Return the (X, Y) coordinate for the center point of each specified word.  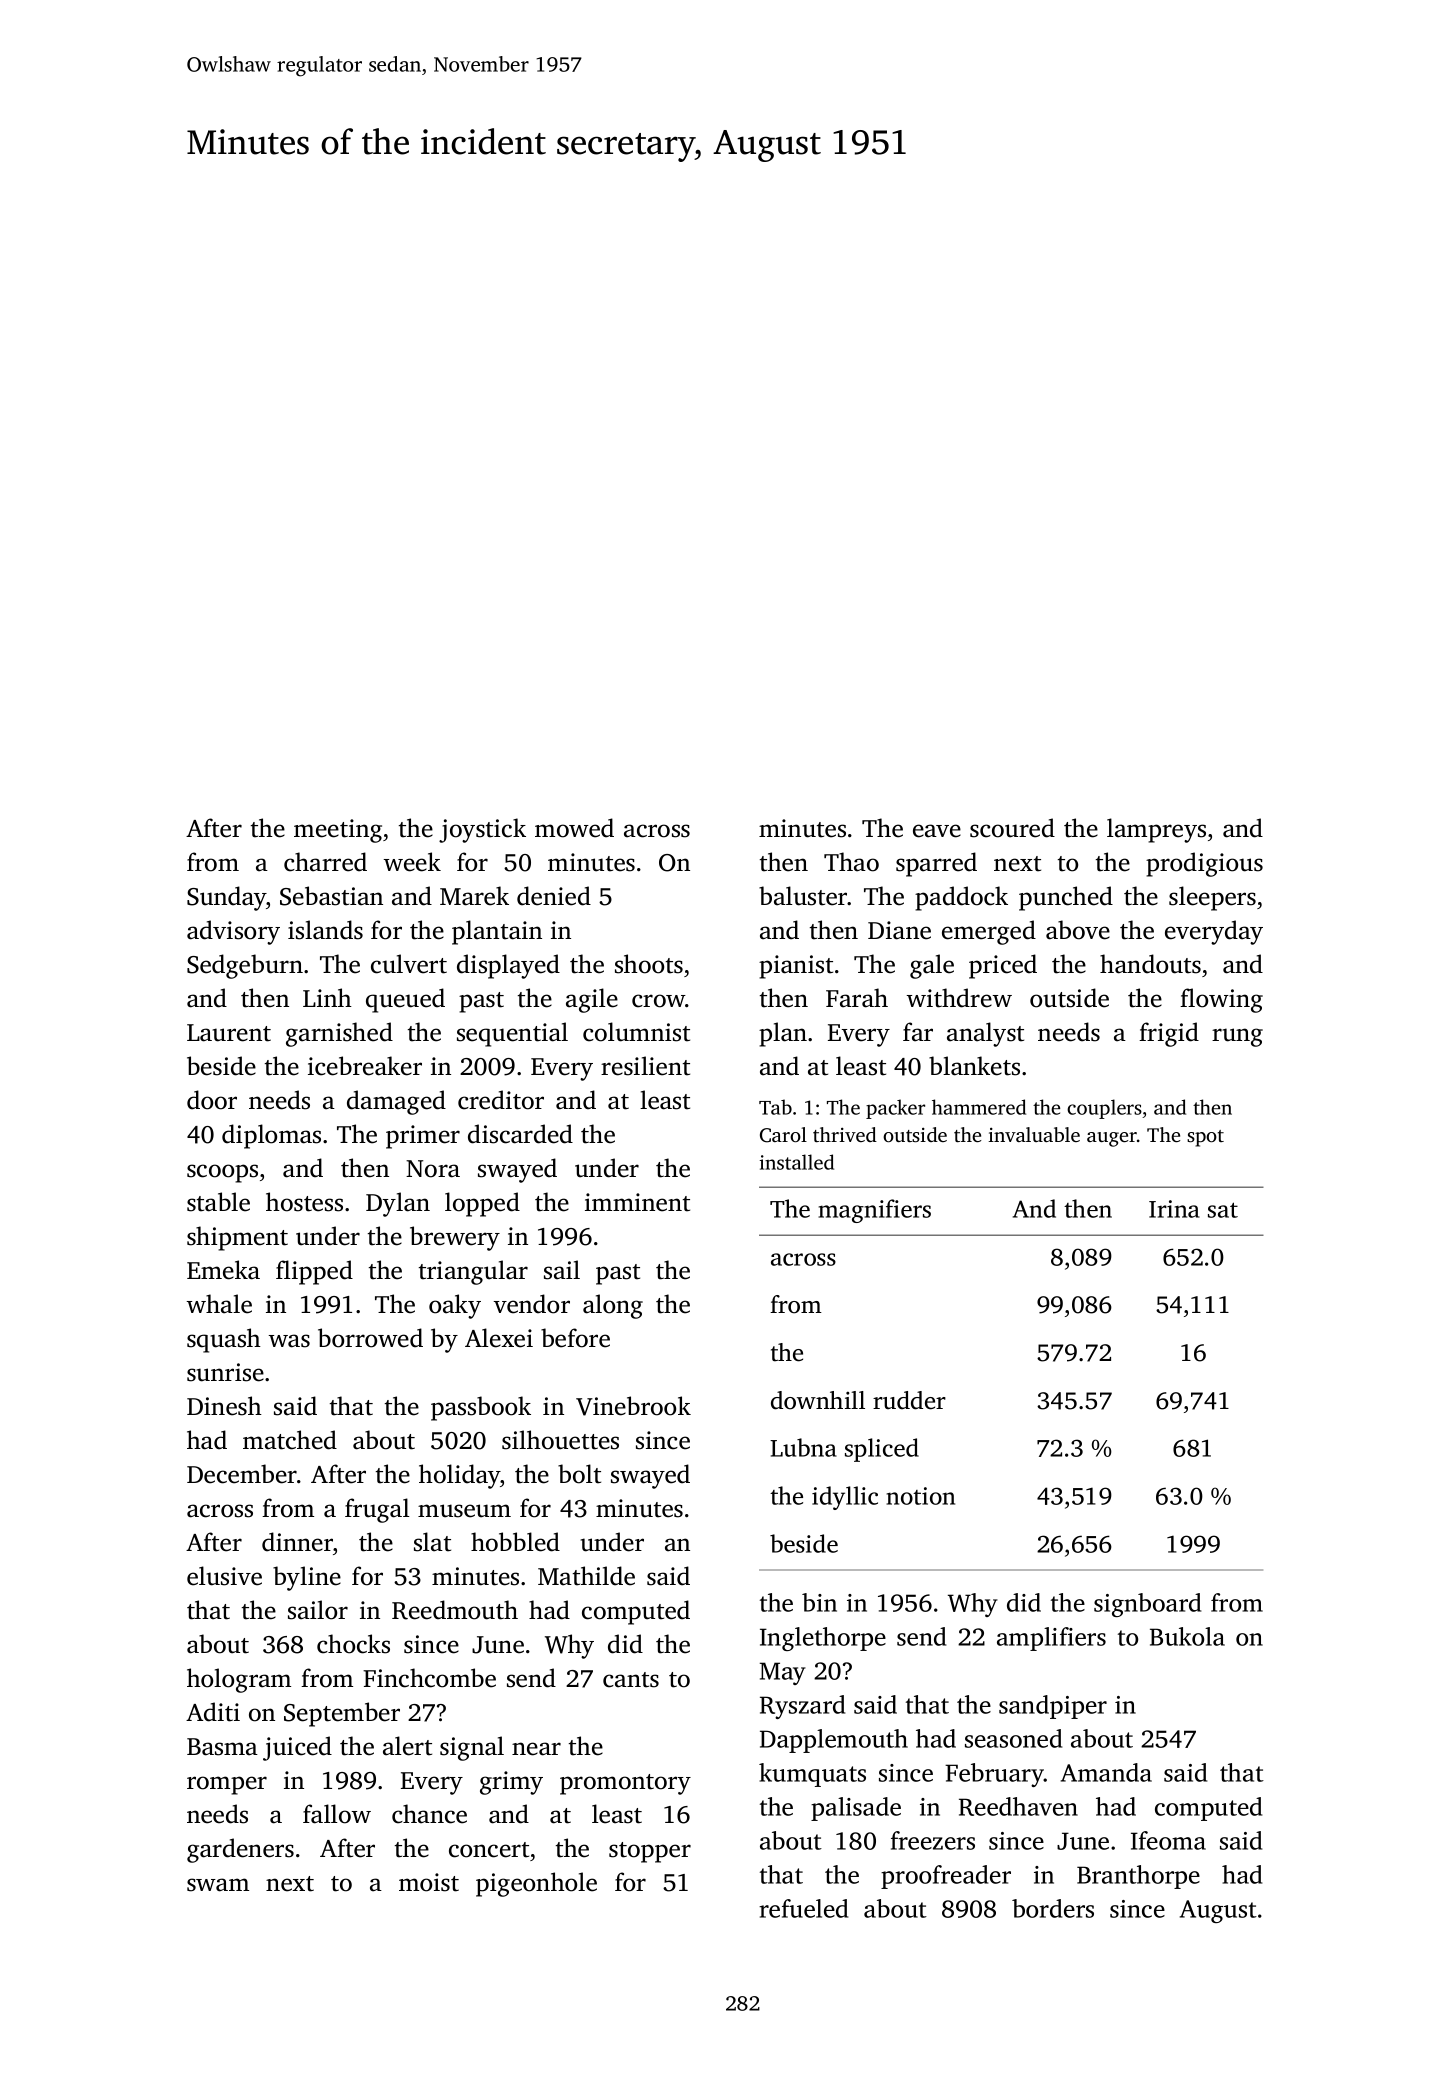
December (242, 1474)
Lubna (803, 1447)
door (212, 1100)
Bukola (1187, 1636)
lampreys (1156, 830)
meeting (338, 831)
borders (1053, 1908)
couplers (1104, 1109)
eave (937, 831)
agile (592, 1000)
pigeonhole (536, 1884)
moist (429, 1882)
